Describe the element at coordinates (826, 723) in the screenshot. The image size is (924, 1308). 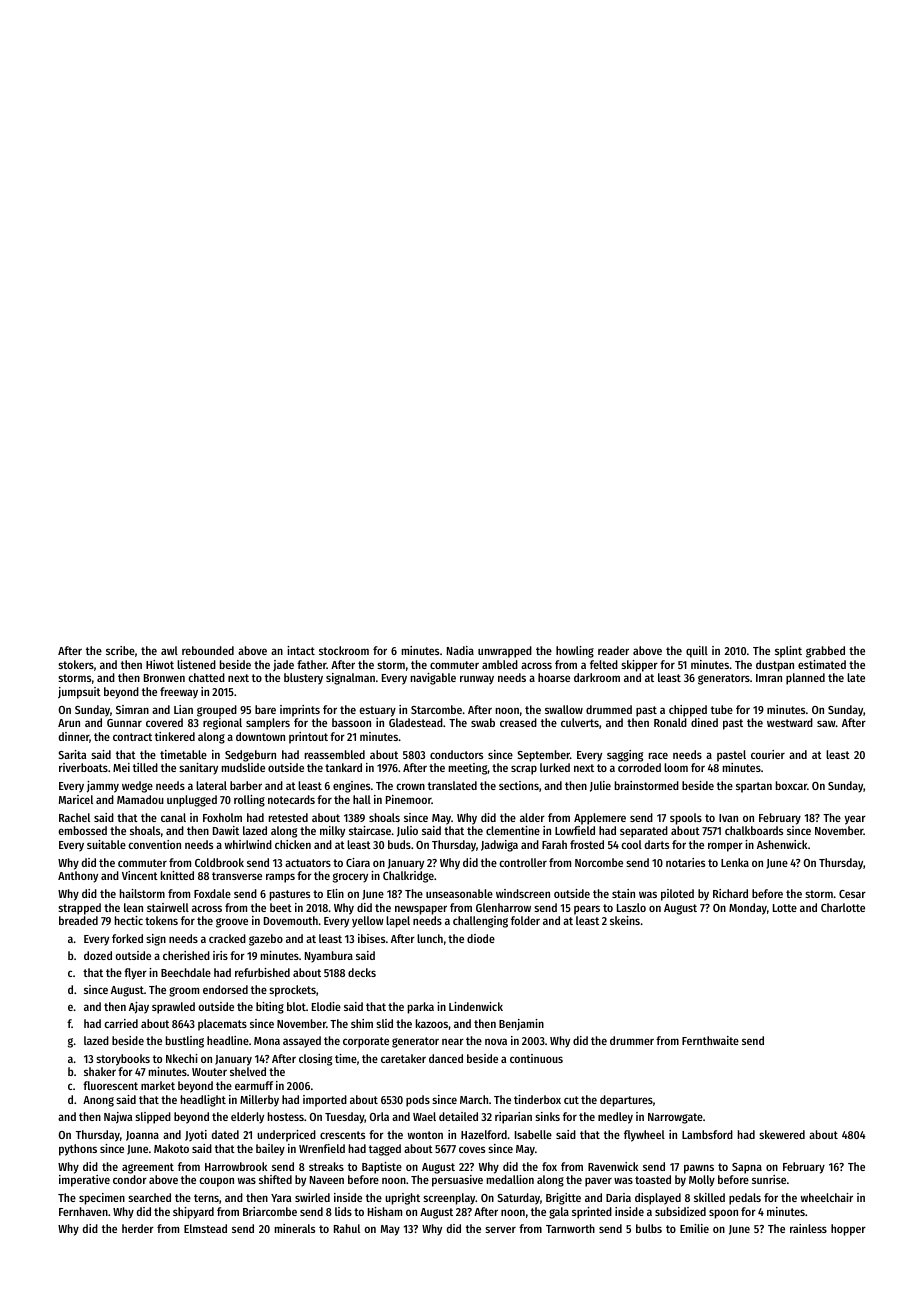
I see `saw` at that location.
